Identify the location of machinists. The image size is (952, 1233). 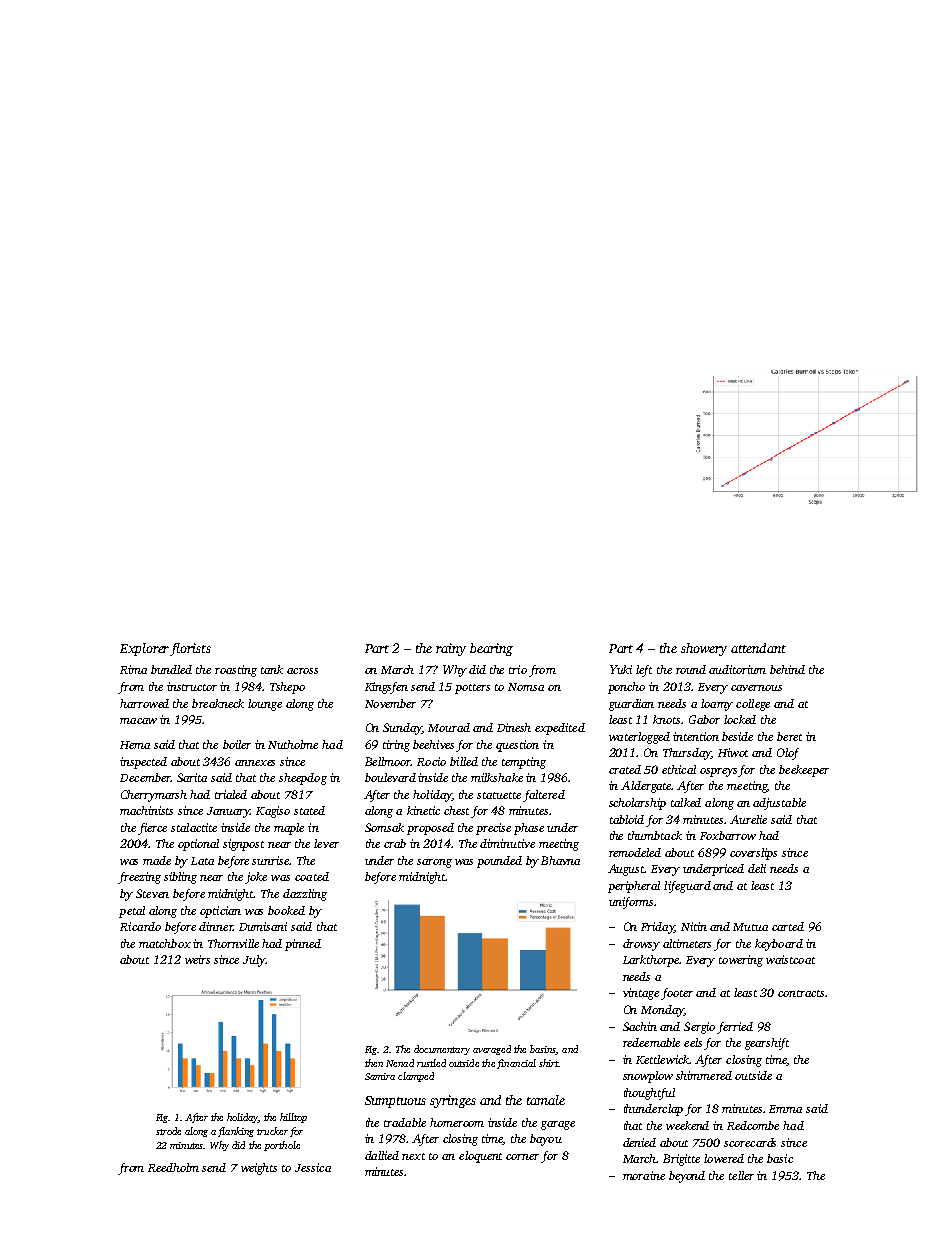
(146, 810).
